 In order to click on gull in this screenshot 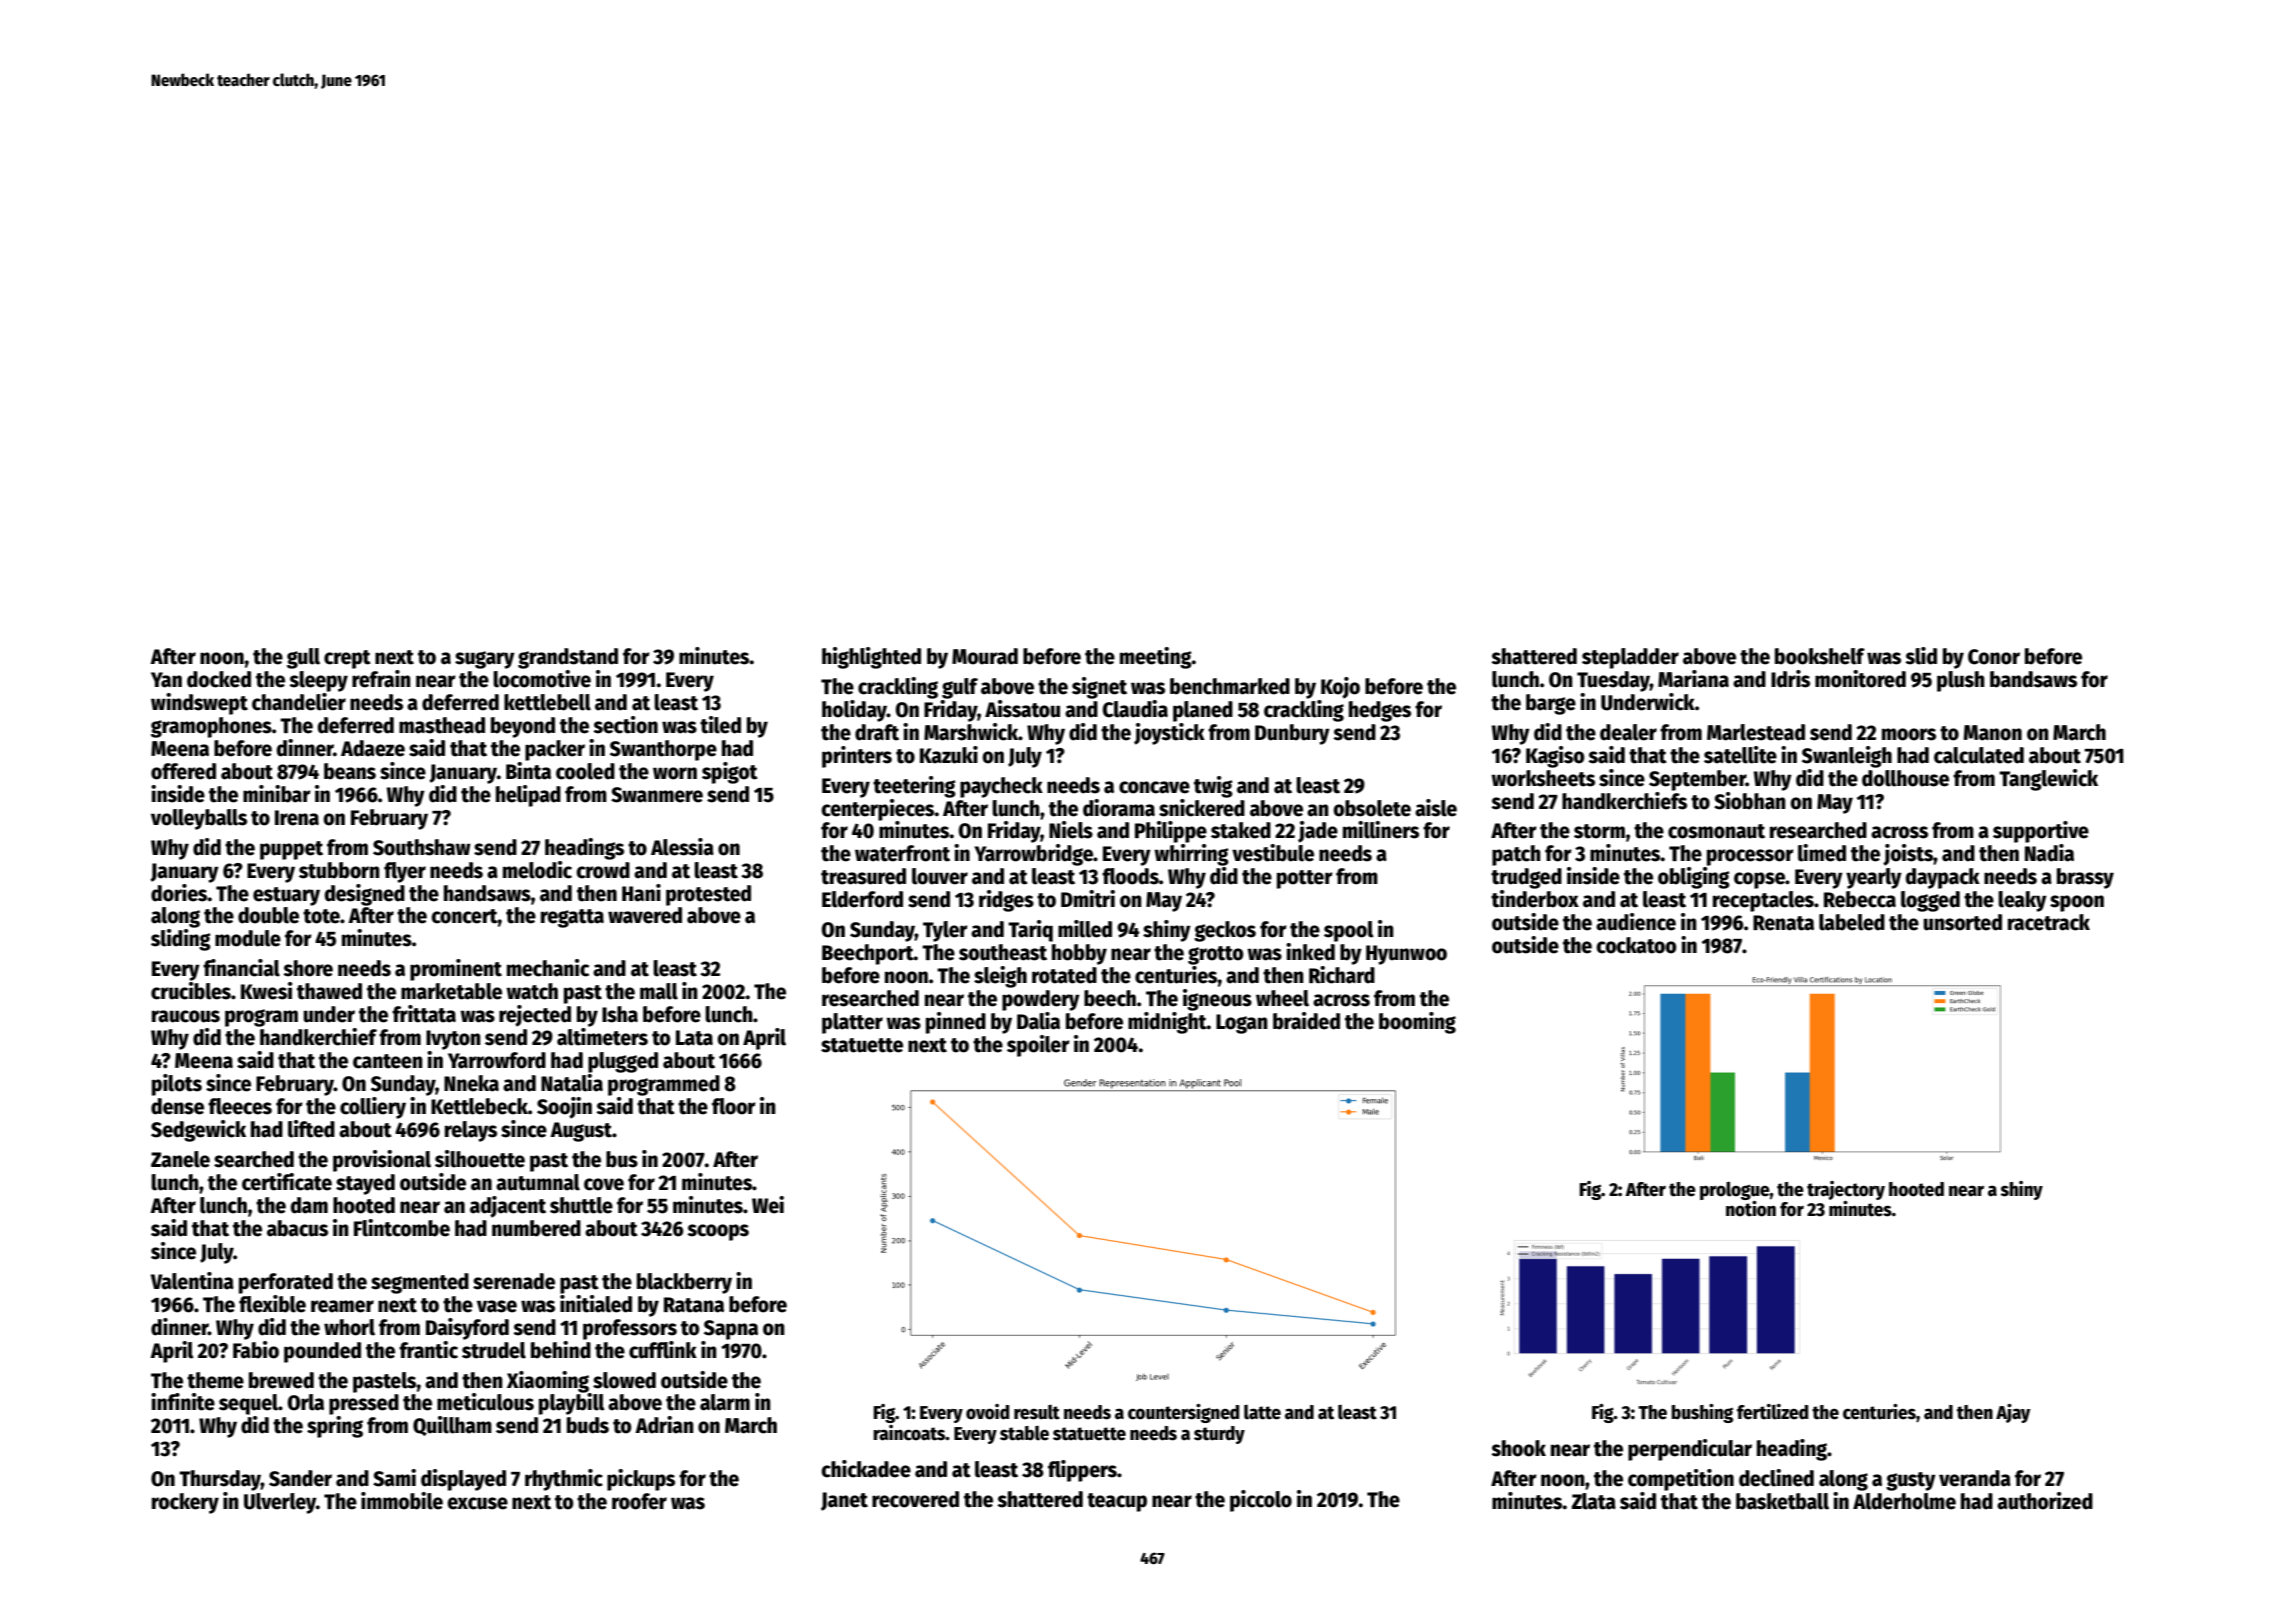, I will do `click(303, 658)`.
